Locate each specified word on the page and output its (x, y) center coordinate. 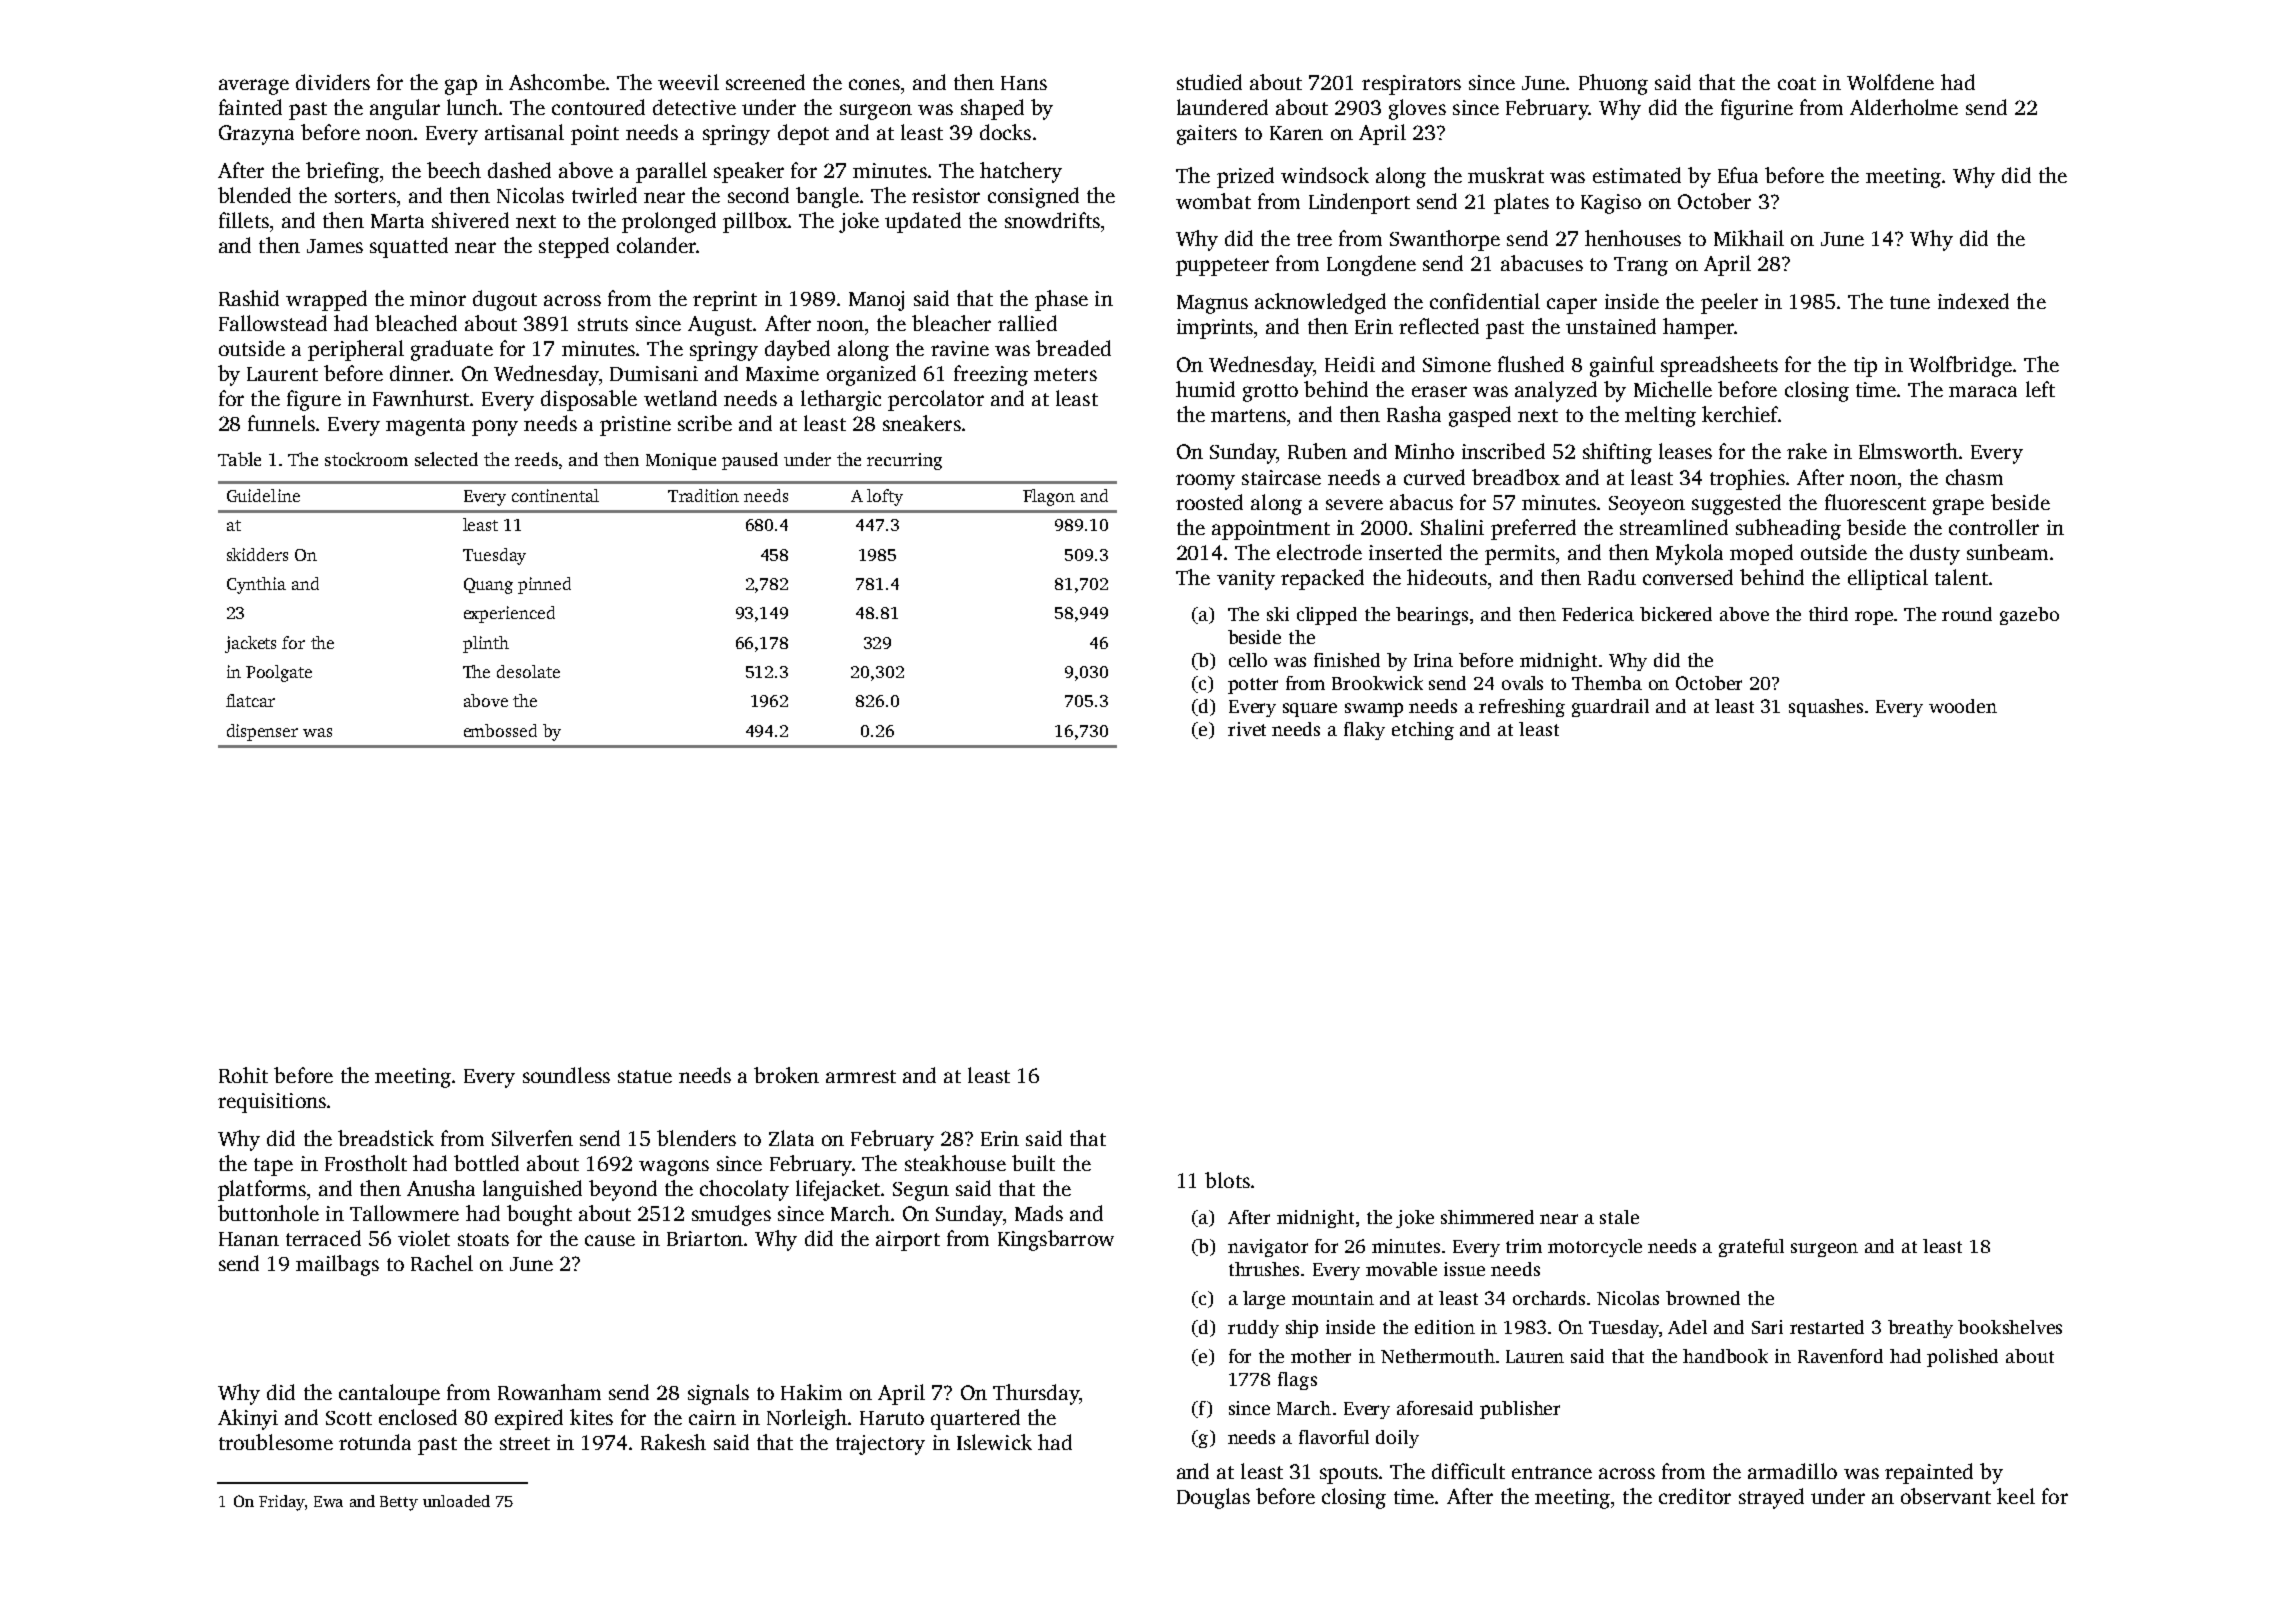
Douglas (1213, 1498)
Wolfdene (1890, 82)
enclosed (418, 1417)
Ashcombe (557, 82)
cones (874, 84)
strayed (1771, 1498)
